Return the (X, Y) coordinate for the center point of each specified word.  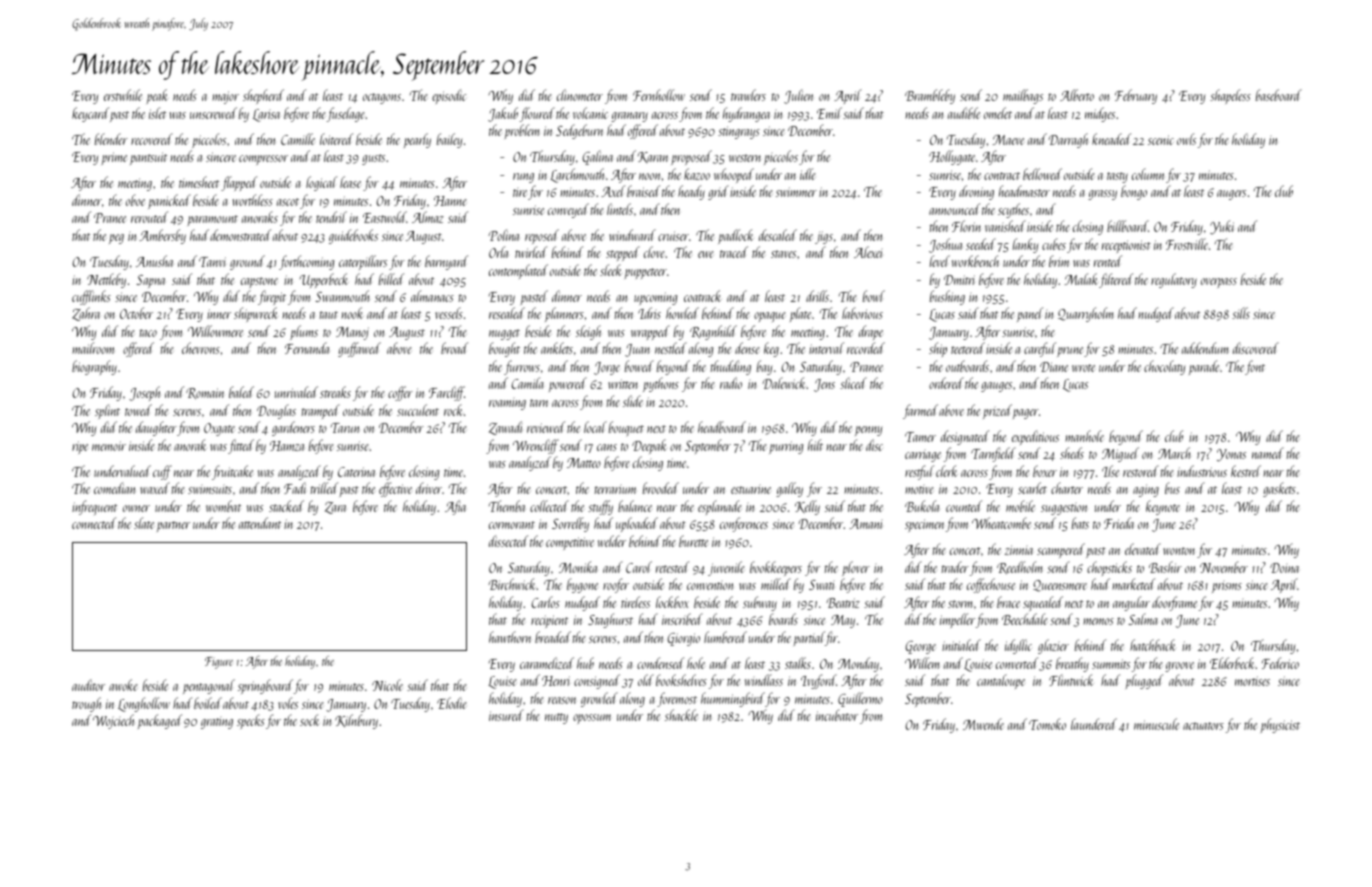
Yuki (1222, 227)
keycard (90, 114)
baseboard (1279, 95)
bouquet (626, 429)
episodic (449, 96)
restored (1141, 471)
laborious (862, 313)
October (136, 313)
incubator (837, 715)
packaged (160, 721)
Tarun (345, 428)
